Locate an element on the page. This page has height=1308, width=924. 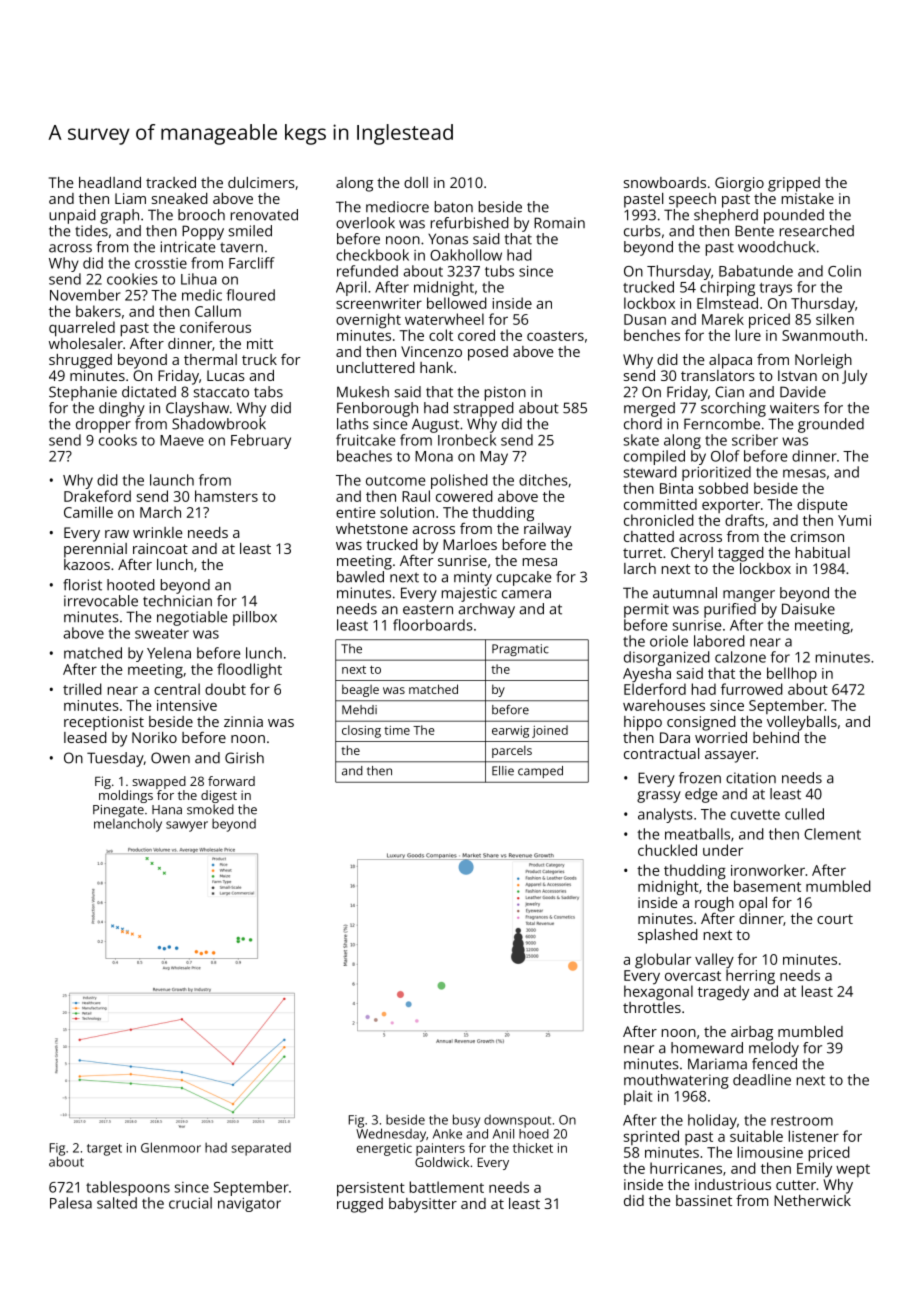
Shadowbrook is located at coordinates (219, 424).
